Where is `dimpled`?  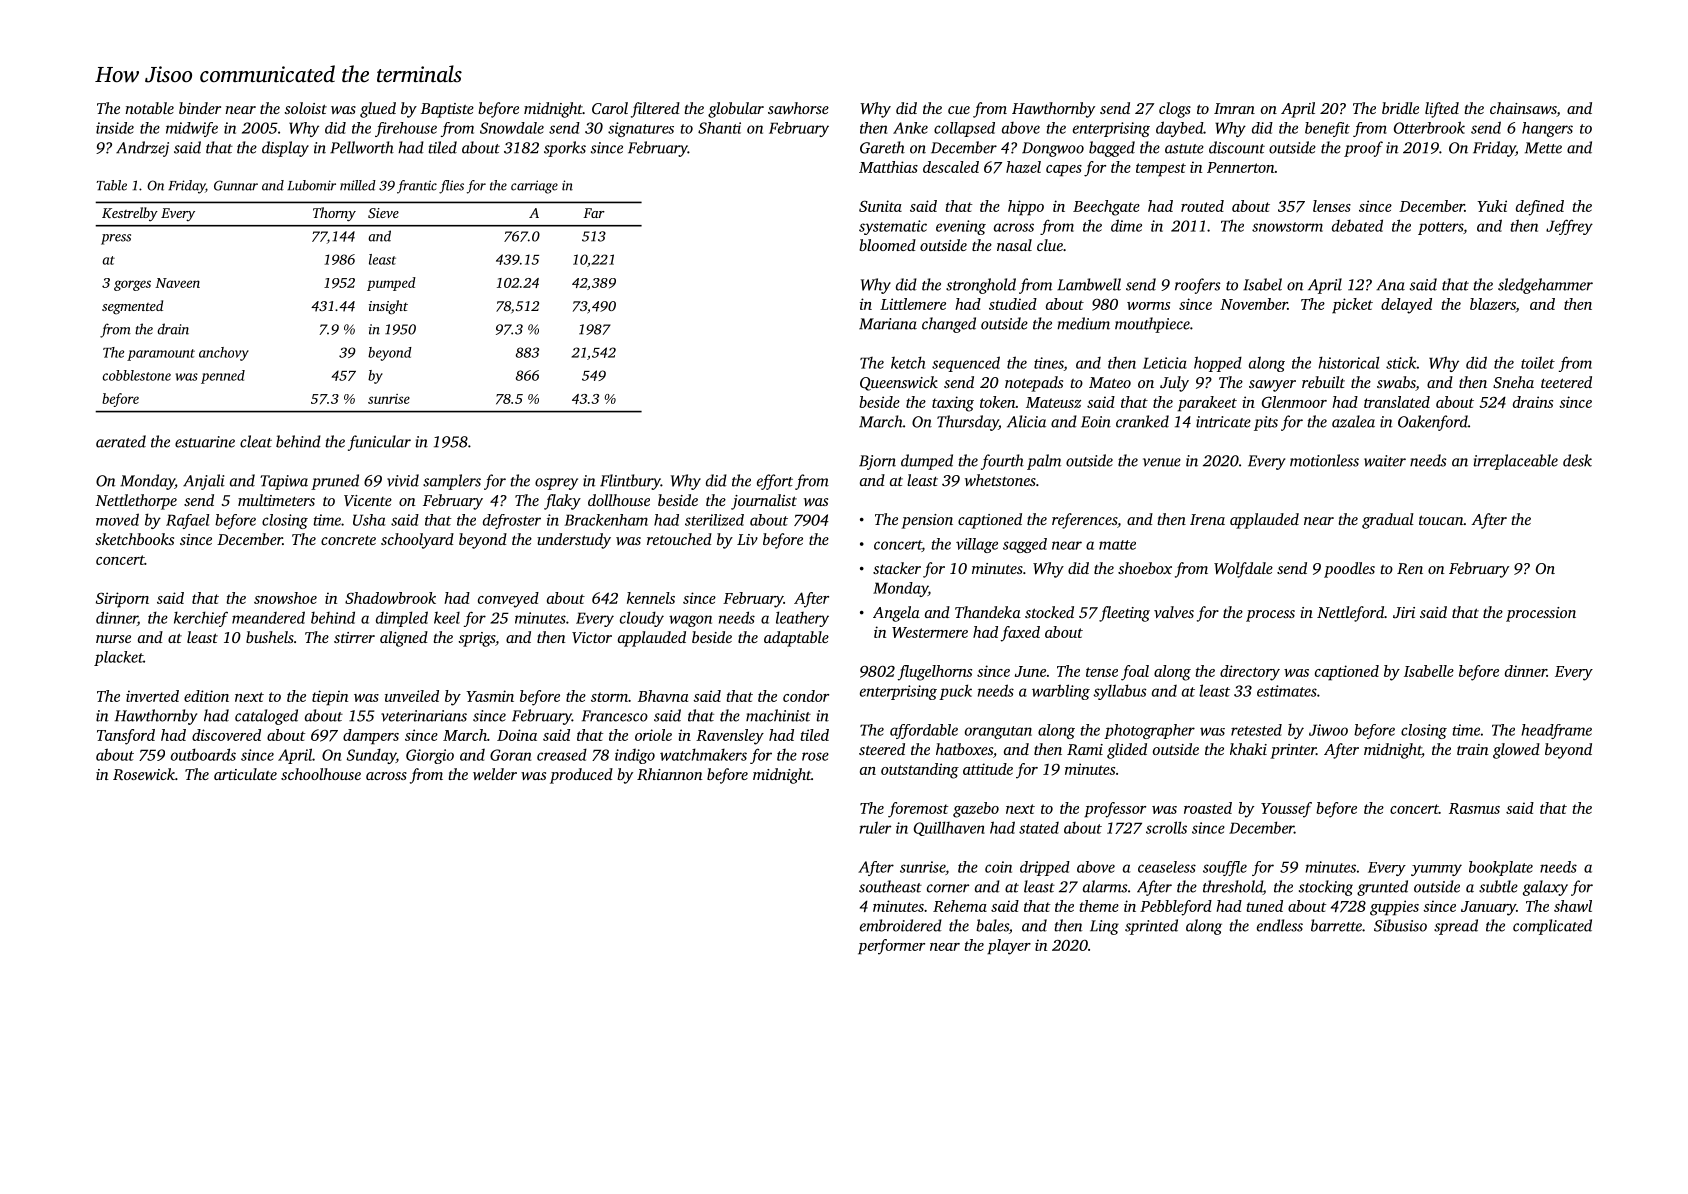 dimpled is located at coordinates (402, 619).
